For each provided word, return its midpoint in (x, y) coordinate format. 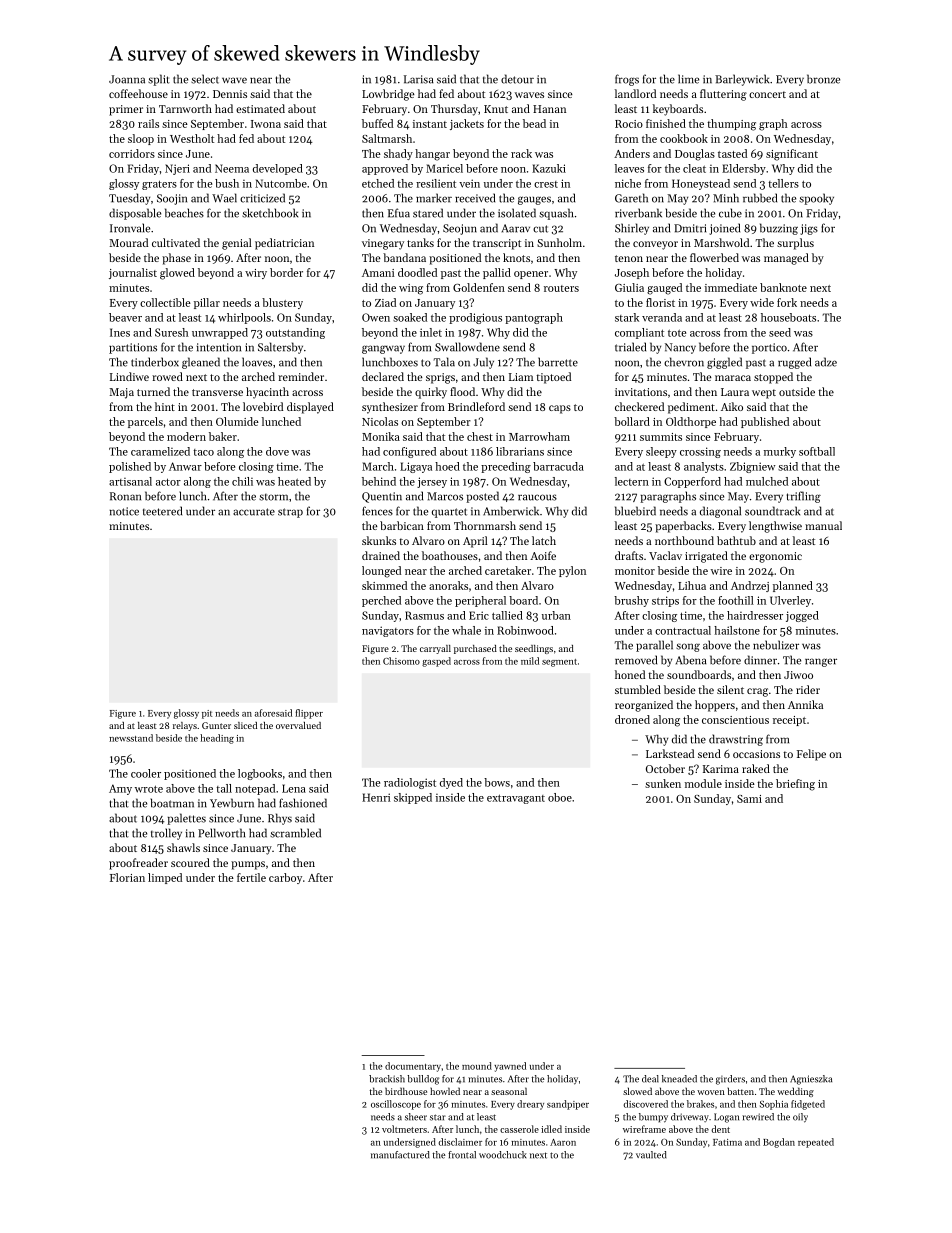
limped (165, 878)
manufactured (400, 1155)
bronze (823, 79)
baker (223, 436)
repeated (816, 1143)
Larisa (419, 79)
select (205, 79)
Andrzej (750, 586)
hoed (447, 466)
